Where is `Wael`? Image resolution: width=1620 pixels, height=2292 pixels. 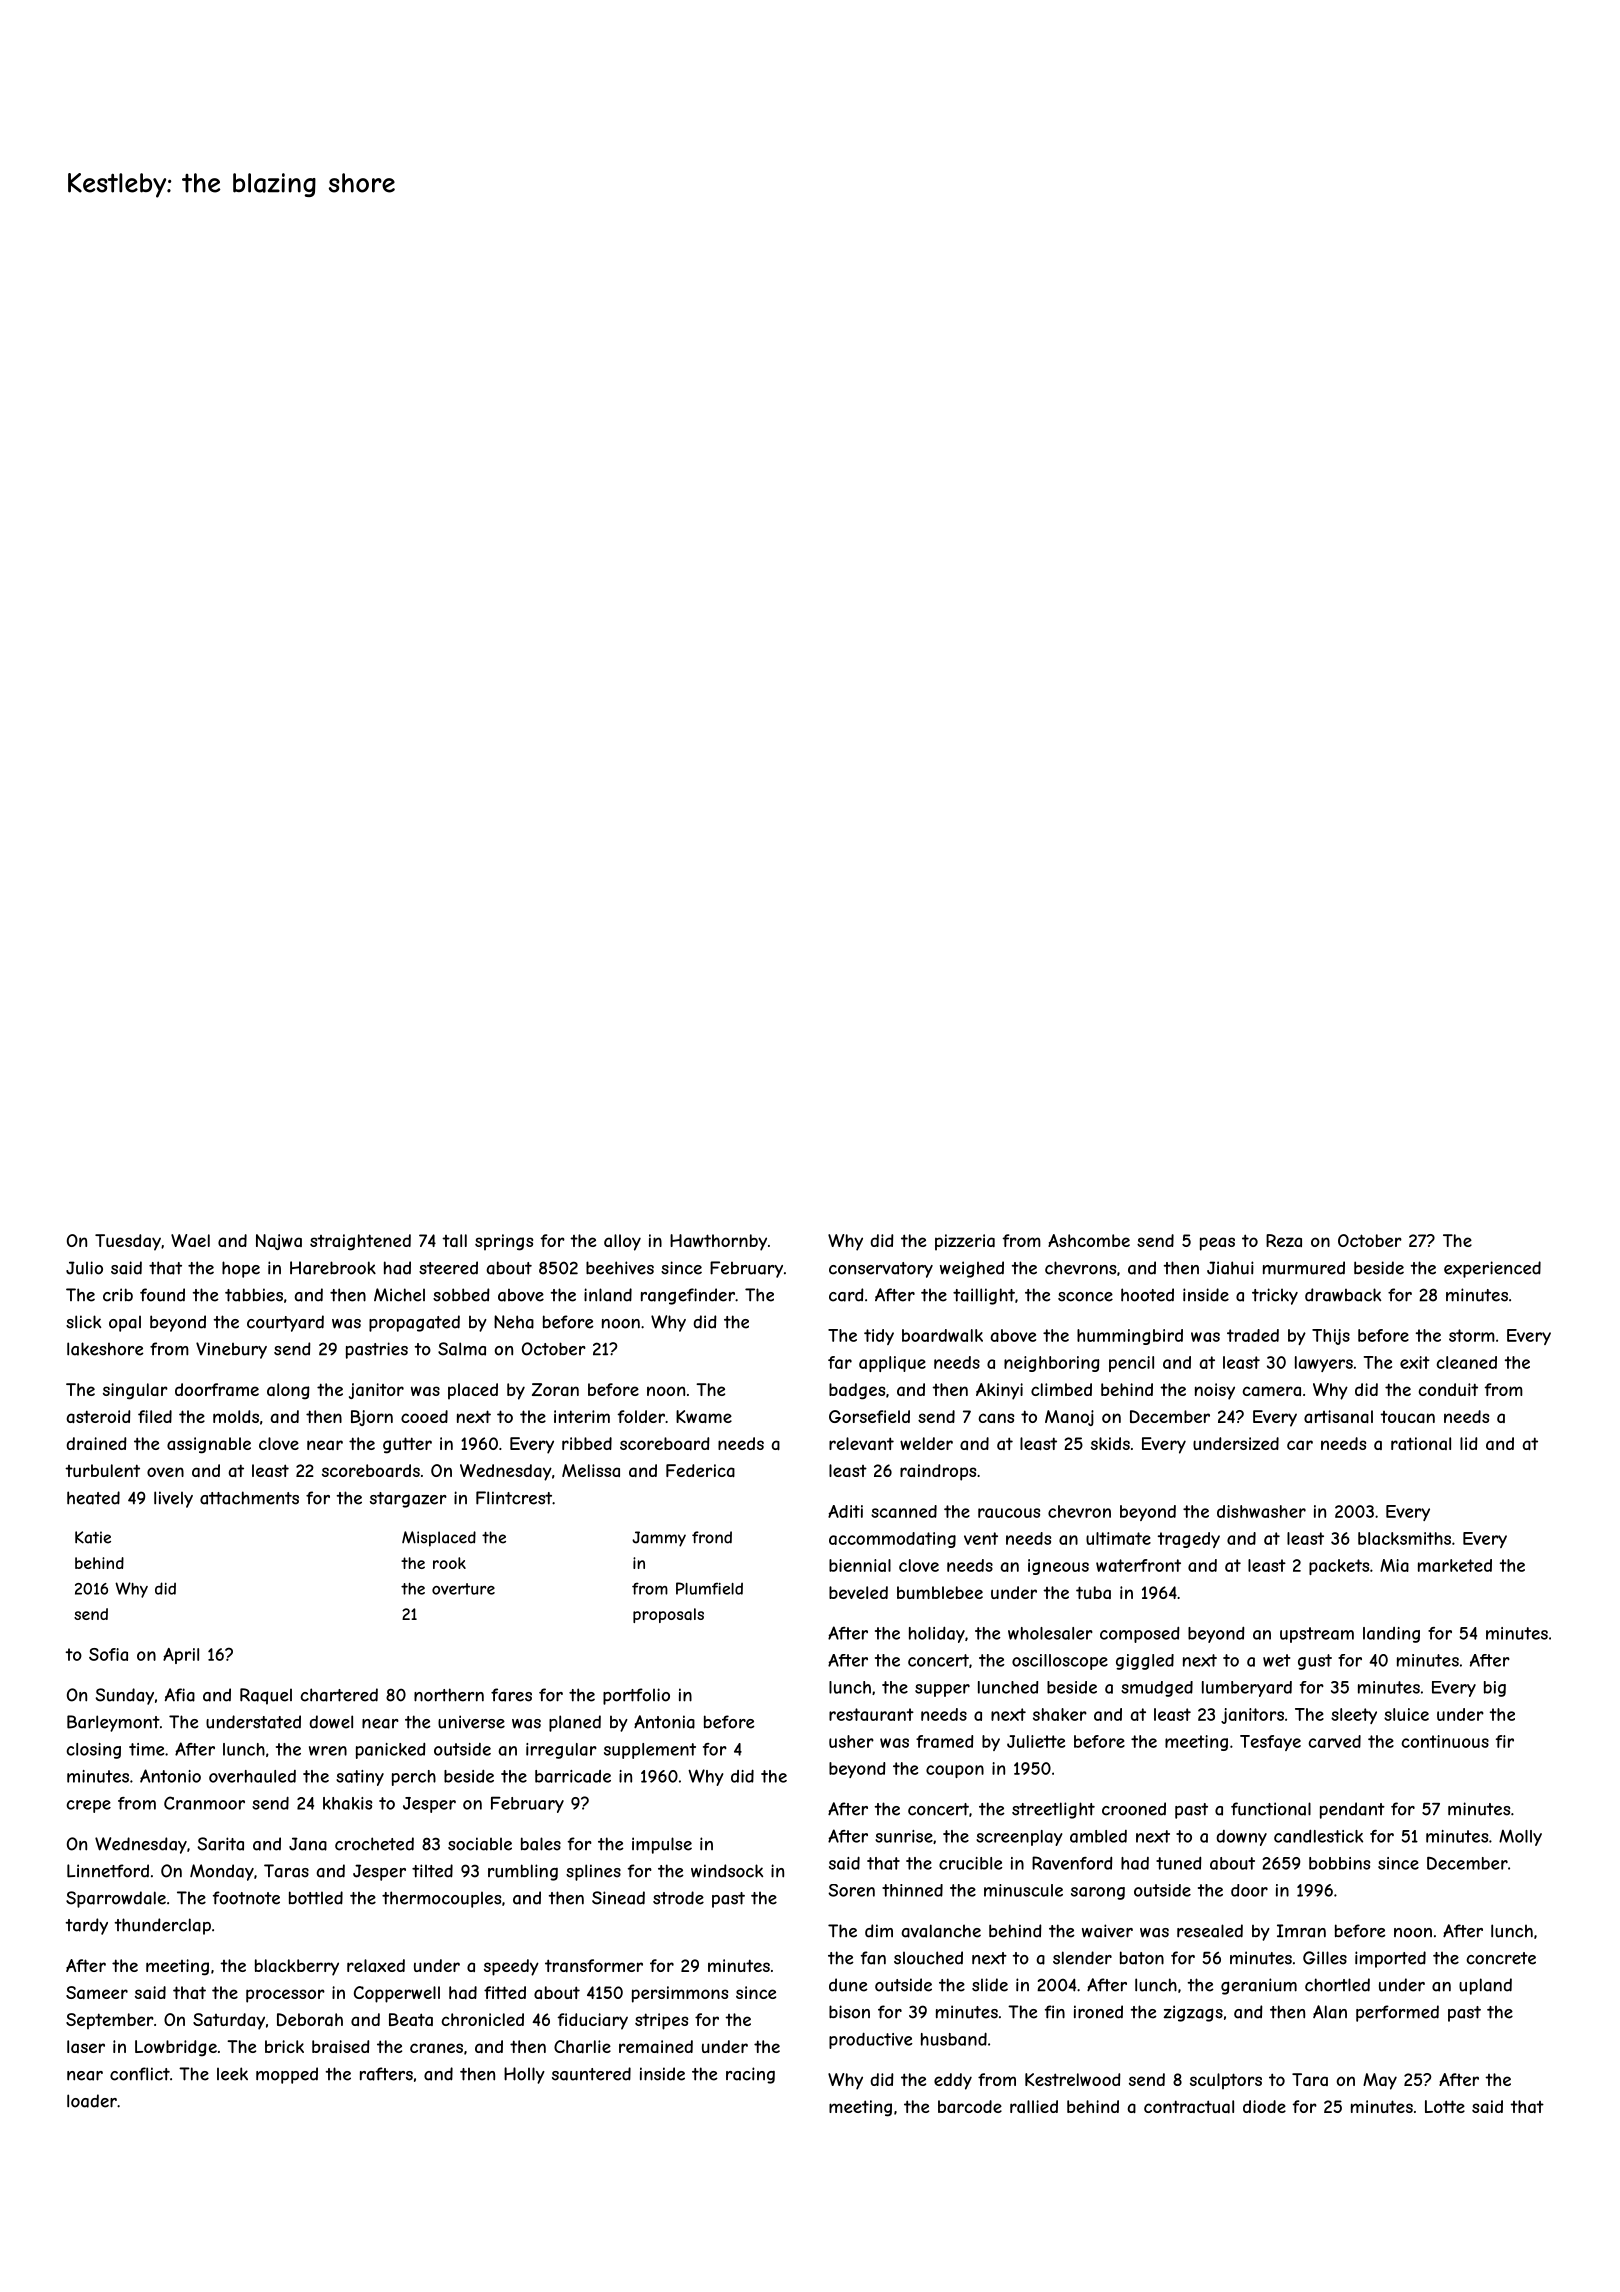 Wael is located at coordinates (190, 1240).
